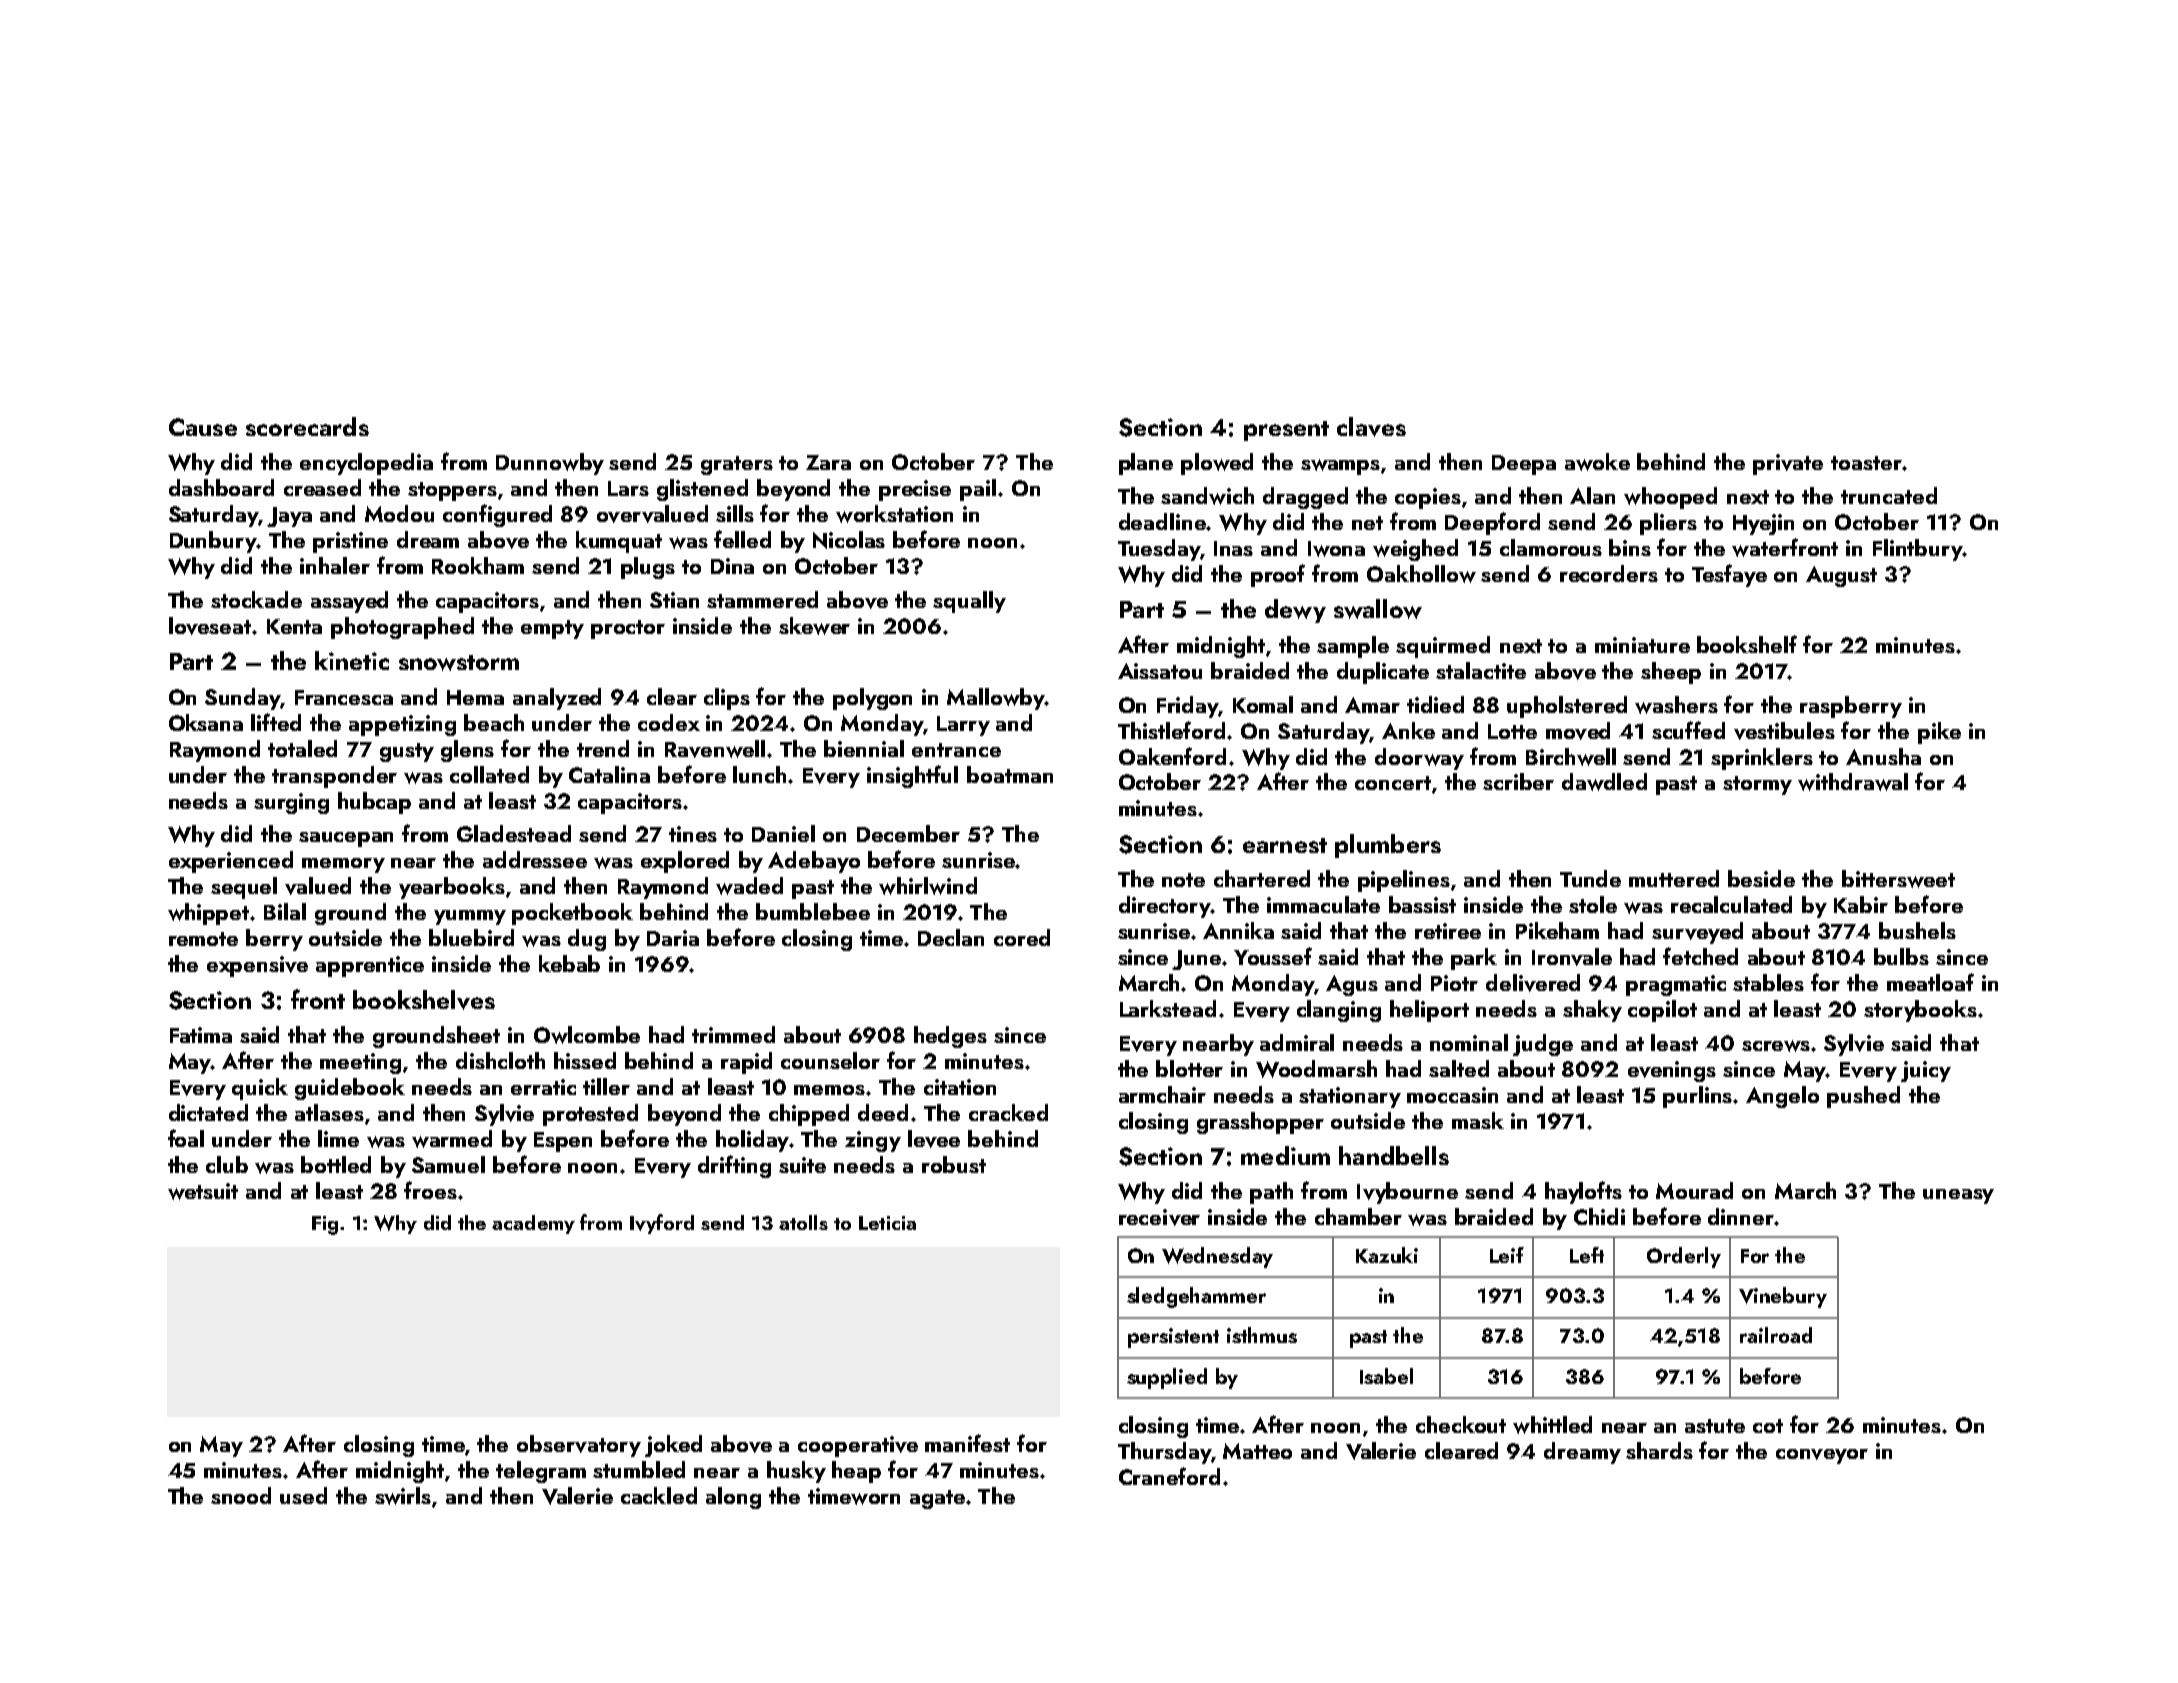 This screenshot has width=2178, height=1683. Describe the element at coordinates (1162, 1094) in the screenshot. I see `armchair` at that location.
